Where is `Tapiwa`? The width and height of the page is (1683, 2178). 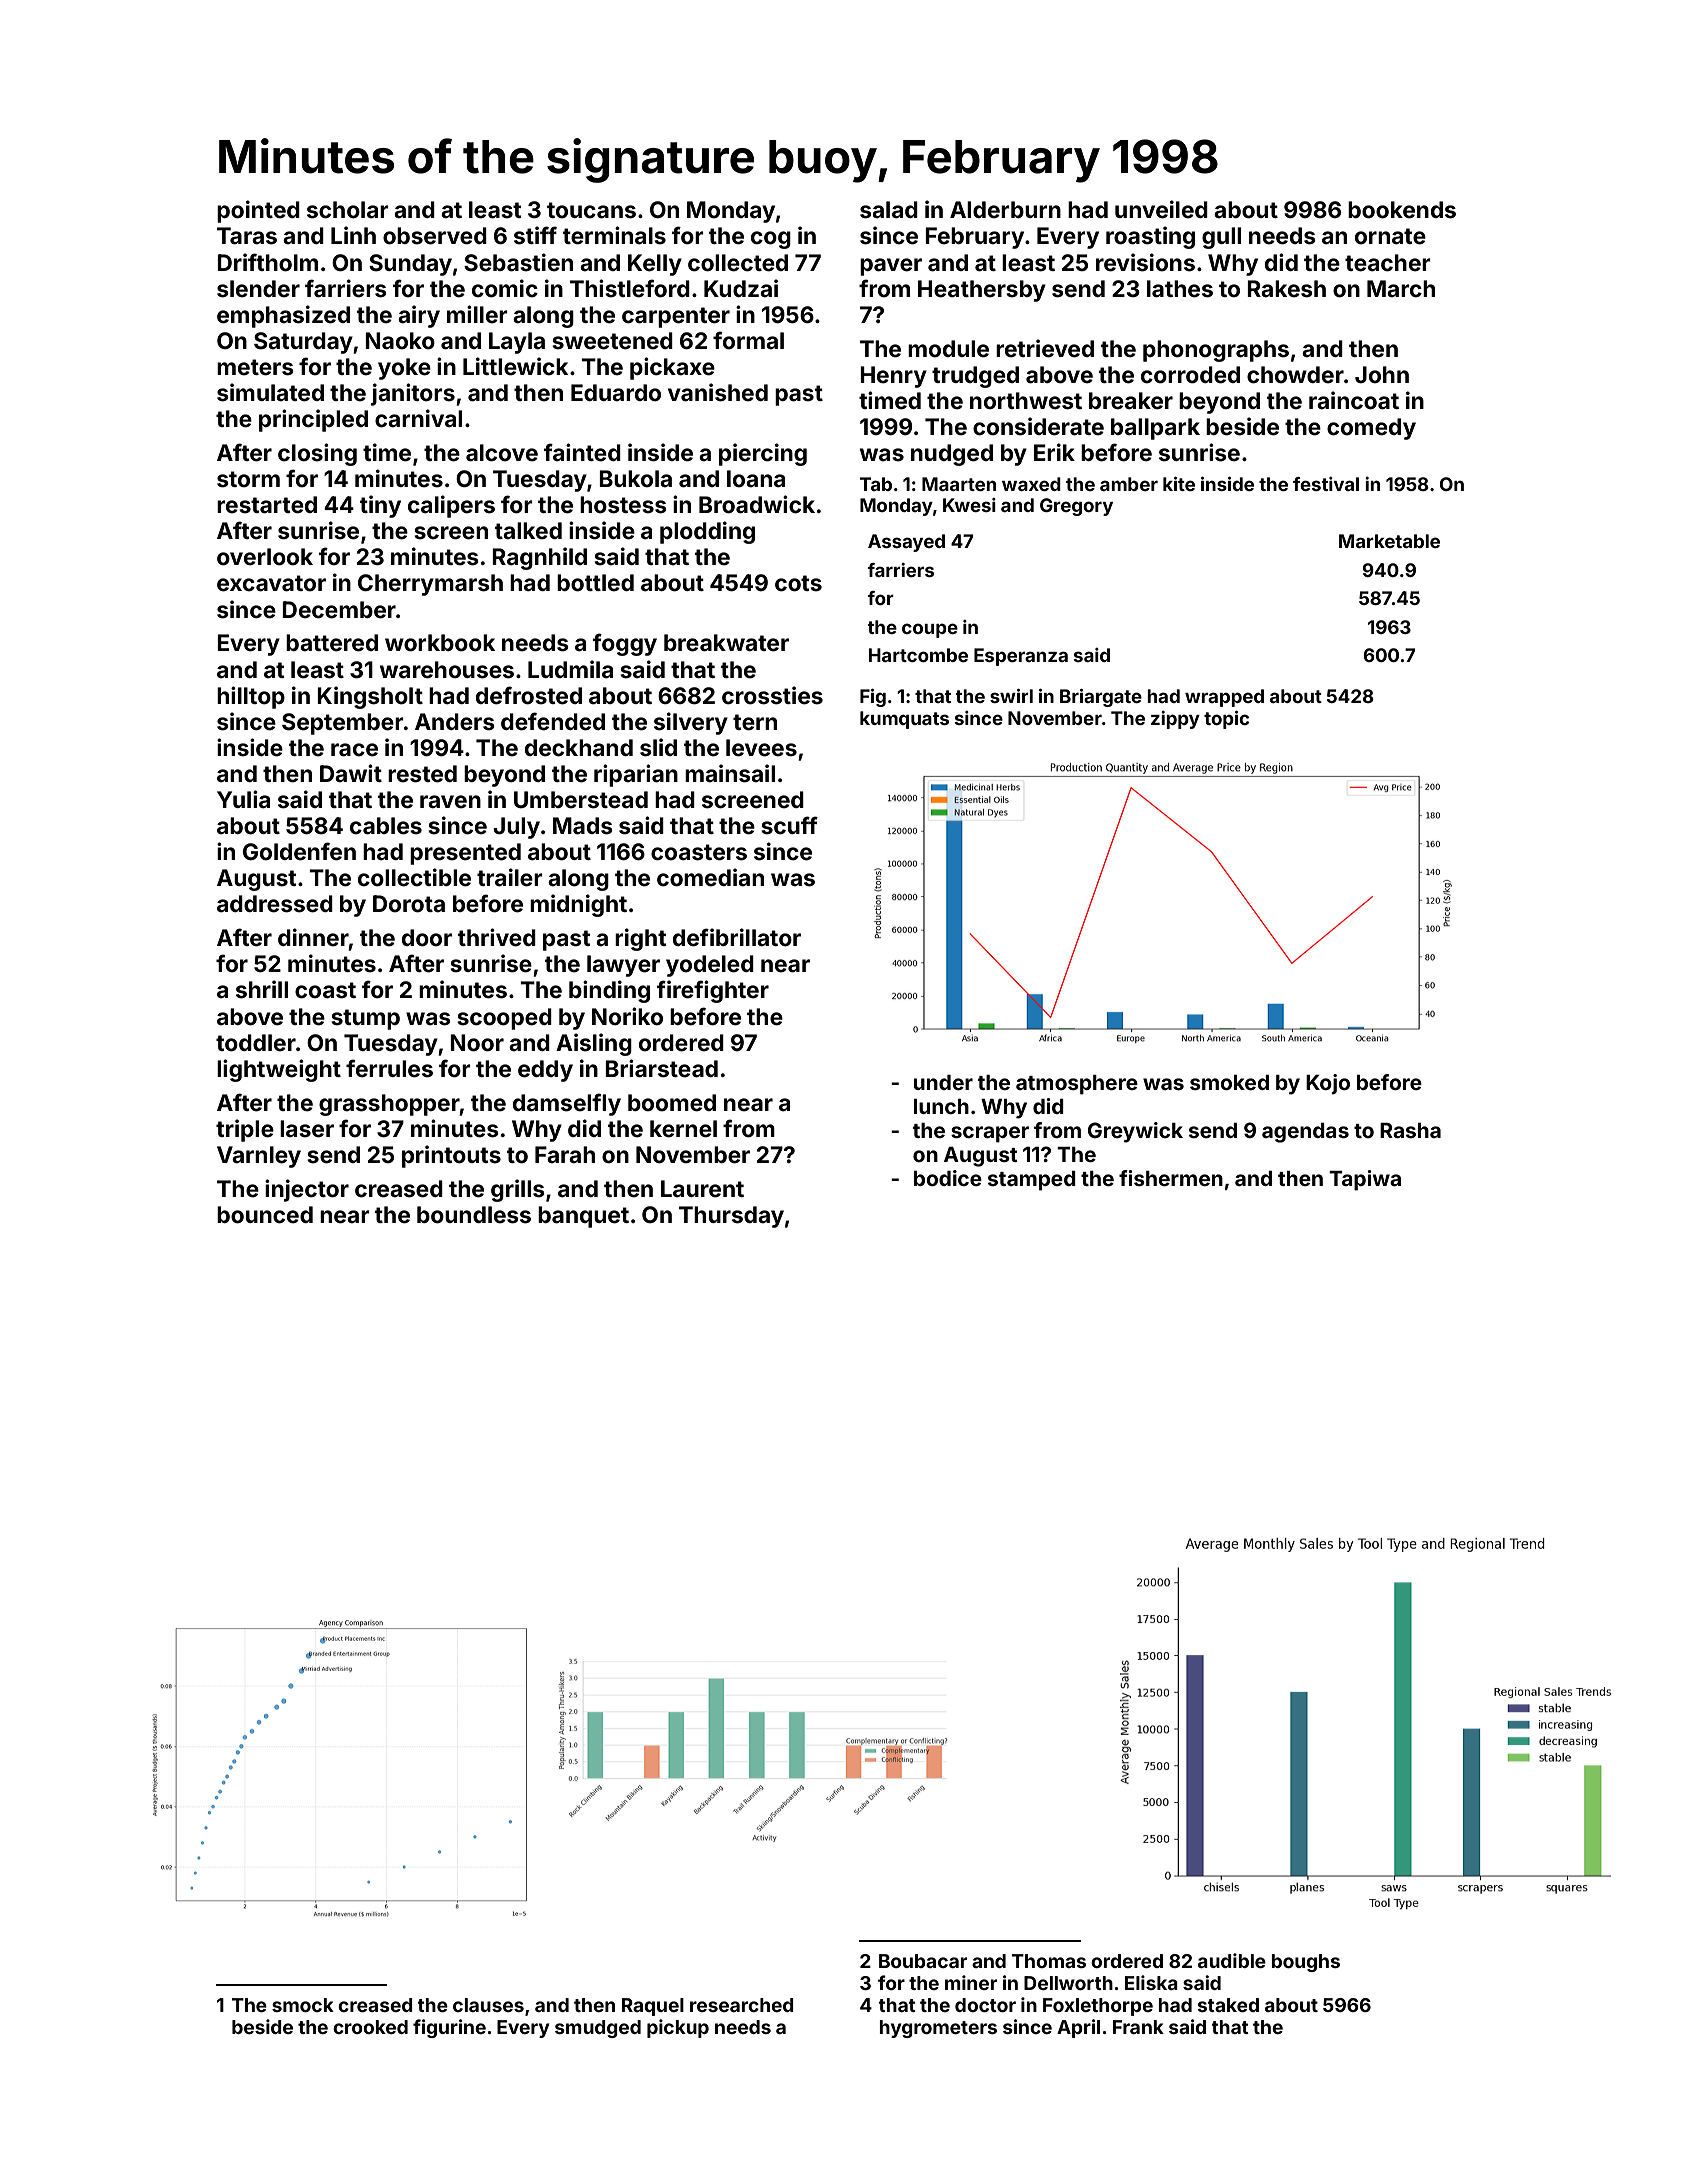
Tapiwa is located at coordinates (1365, 1180).
